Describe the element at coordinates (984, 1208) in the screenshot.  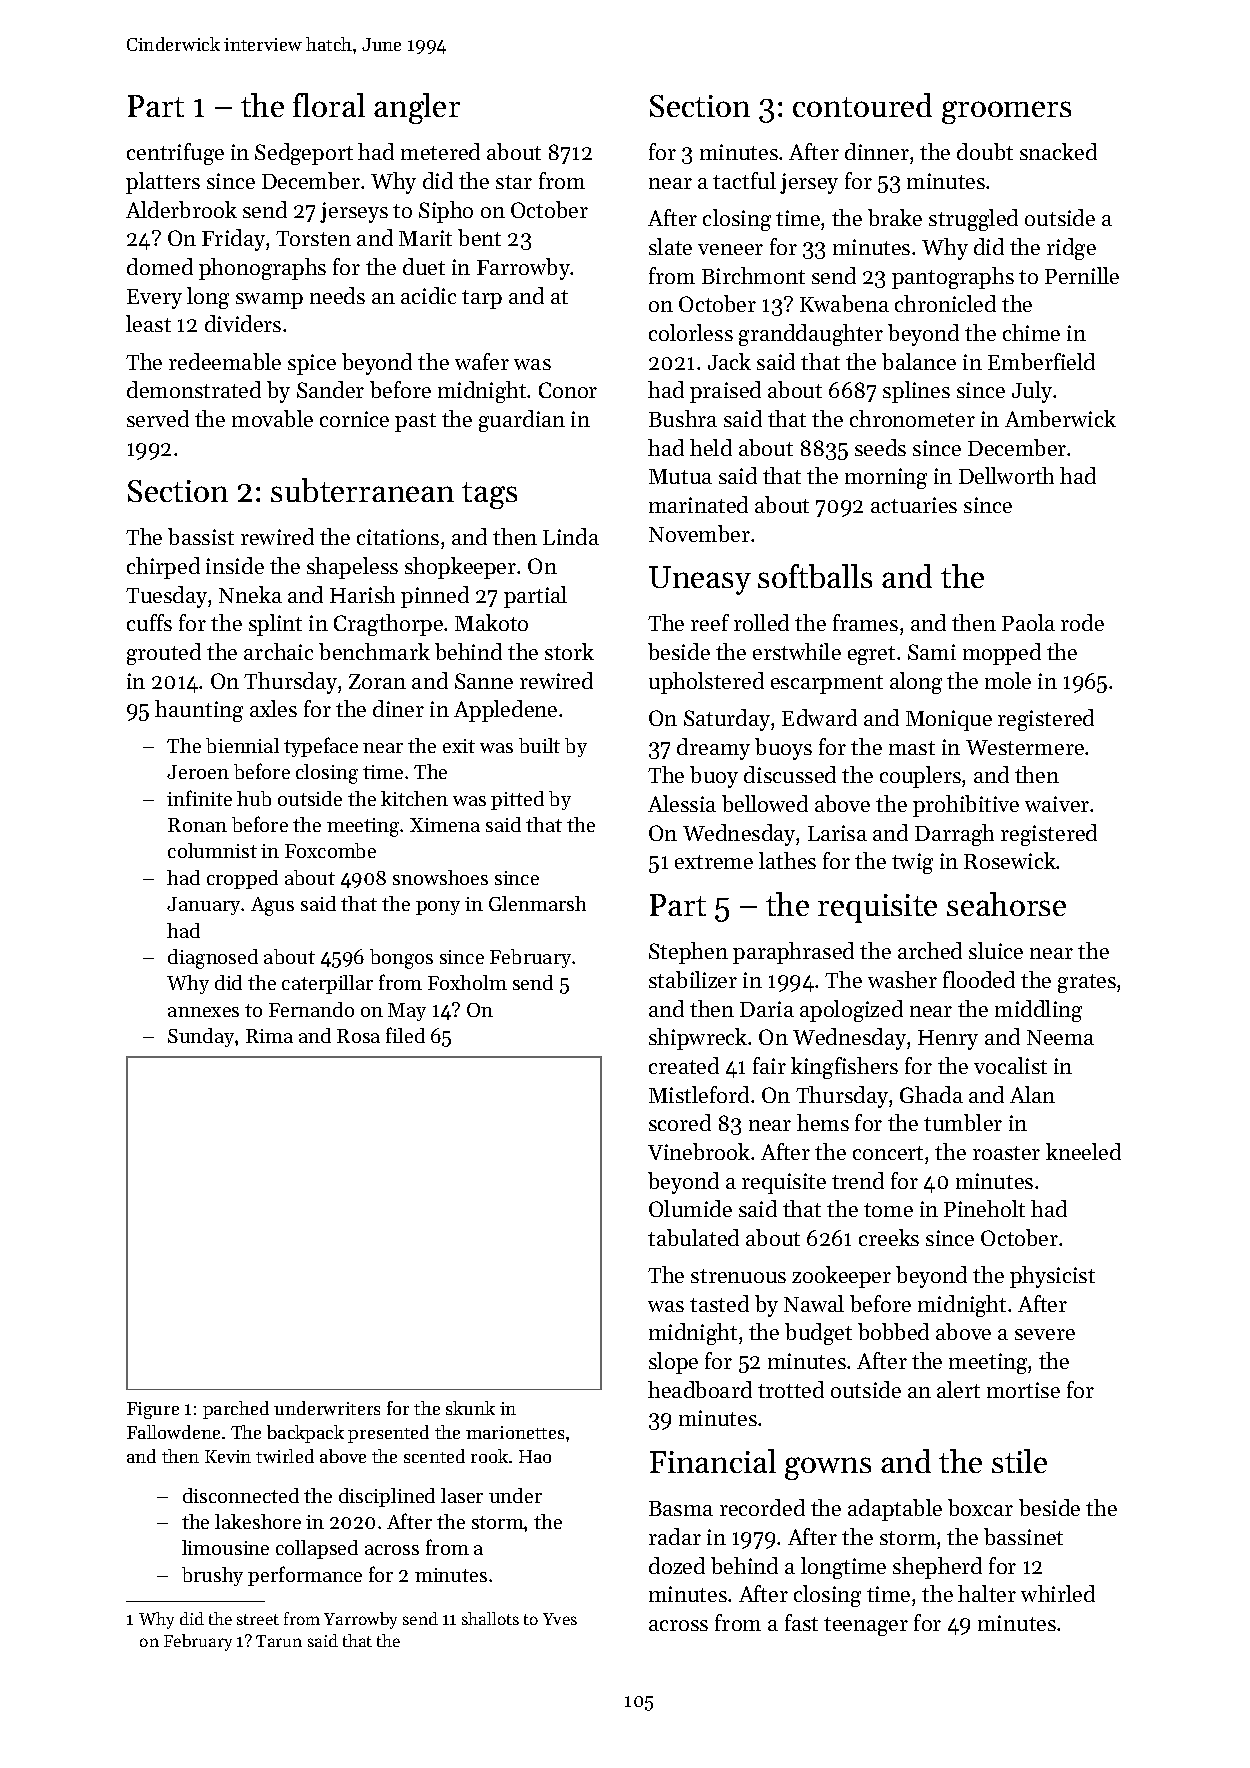
I see `Pineholt` at that location.
